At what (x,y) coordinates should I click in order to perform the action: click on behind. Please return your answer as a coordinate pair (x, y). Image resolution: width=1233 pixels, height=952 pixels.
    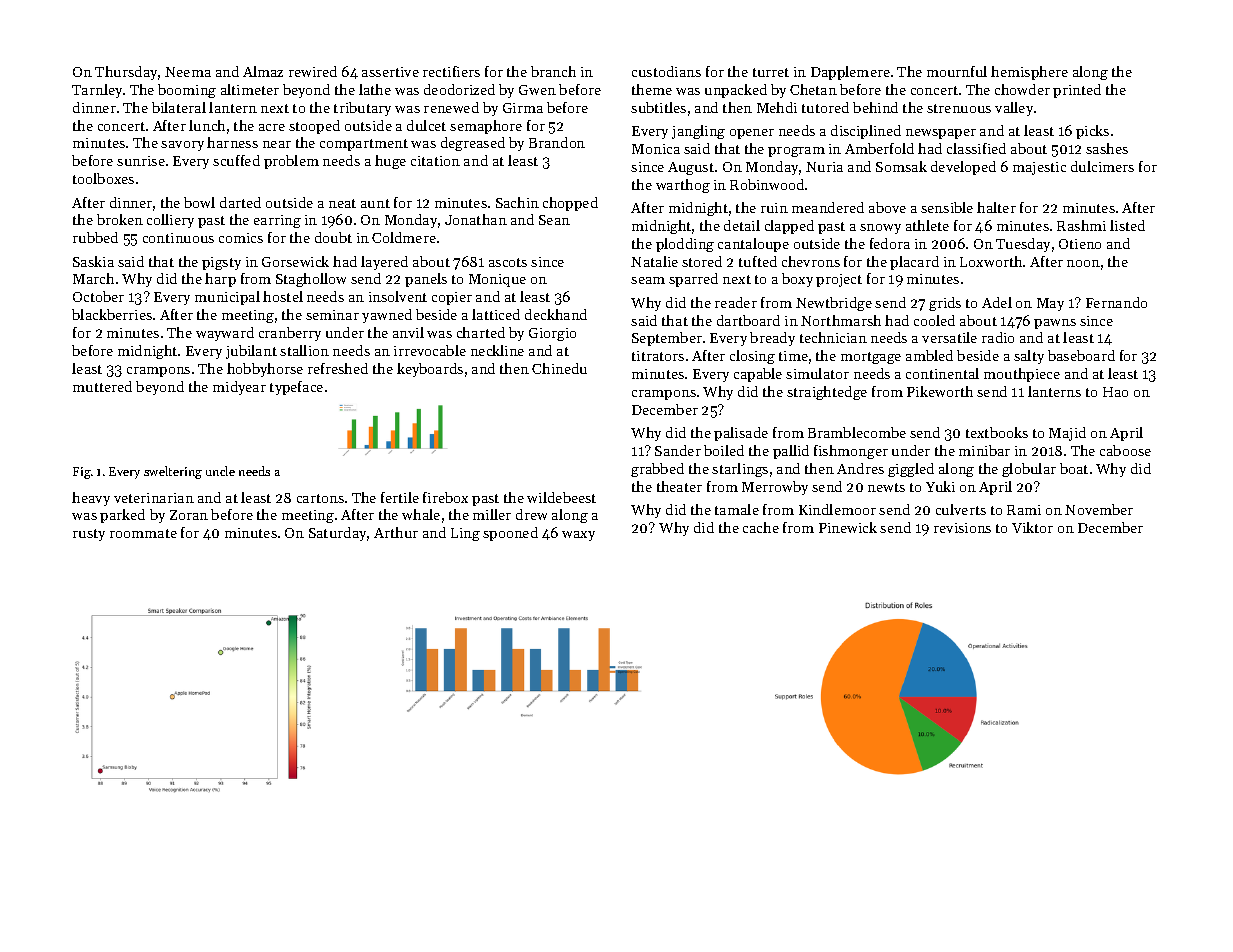
    Looking at the image, I should click on (875, 107).
